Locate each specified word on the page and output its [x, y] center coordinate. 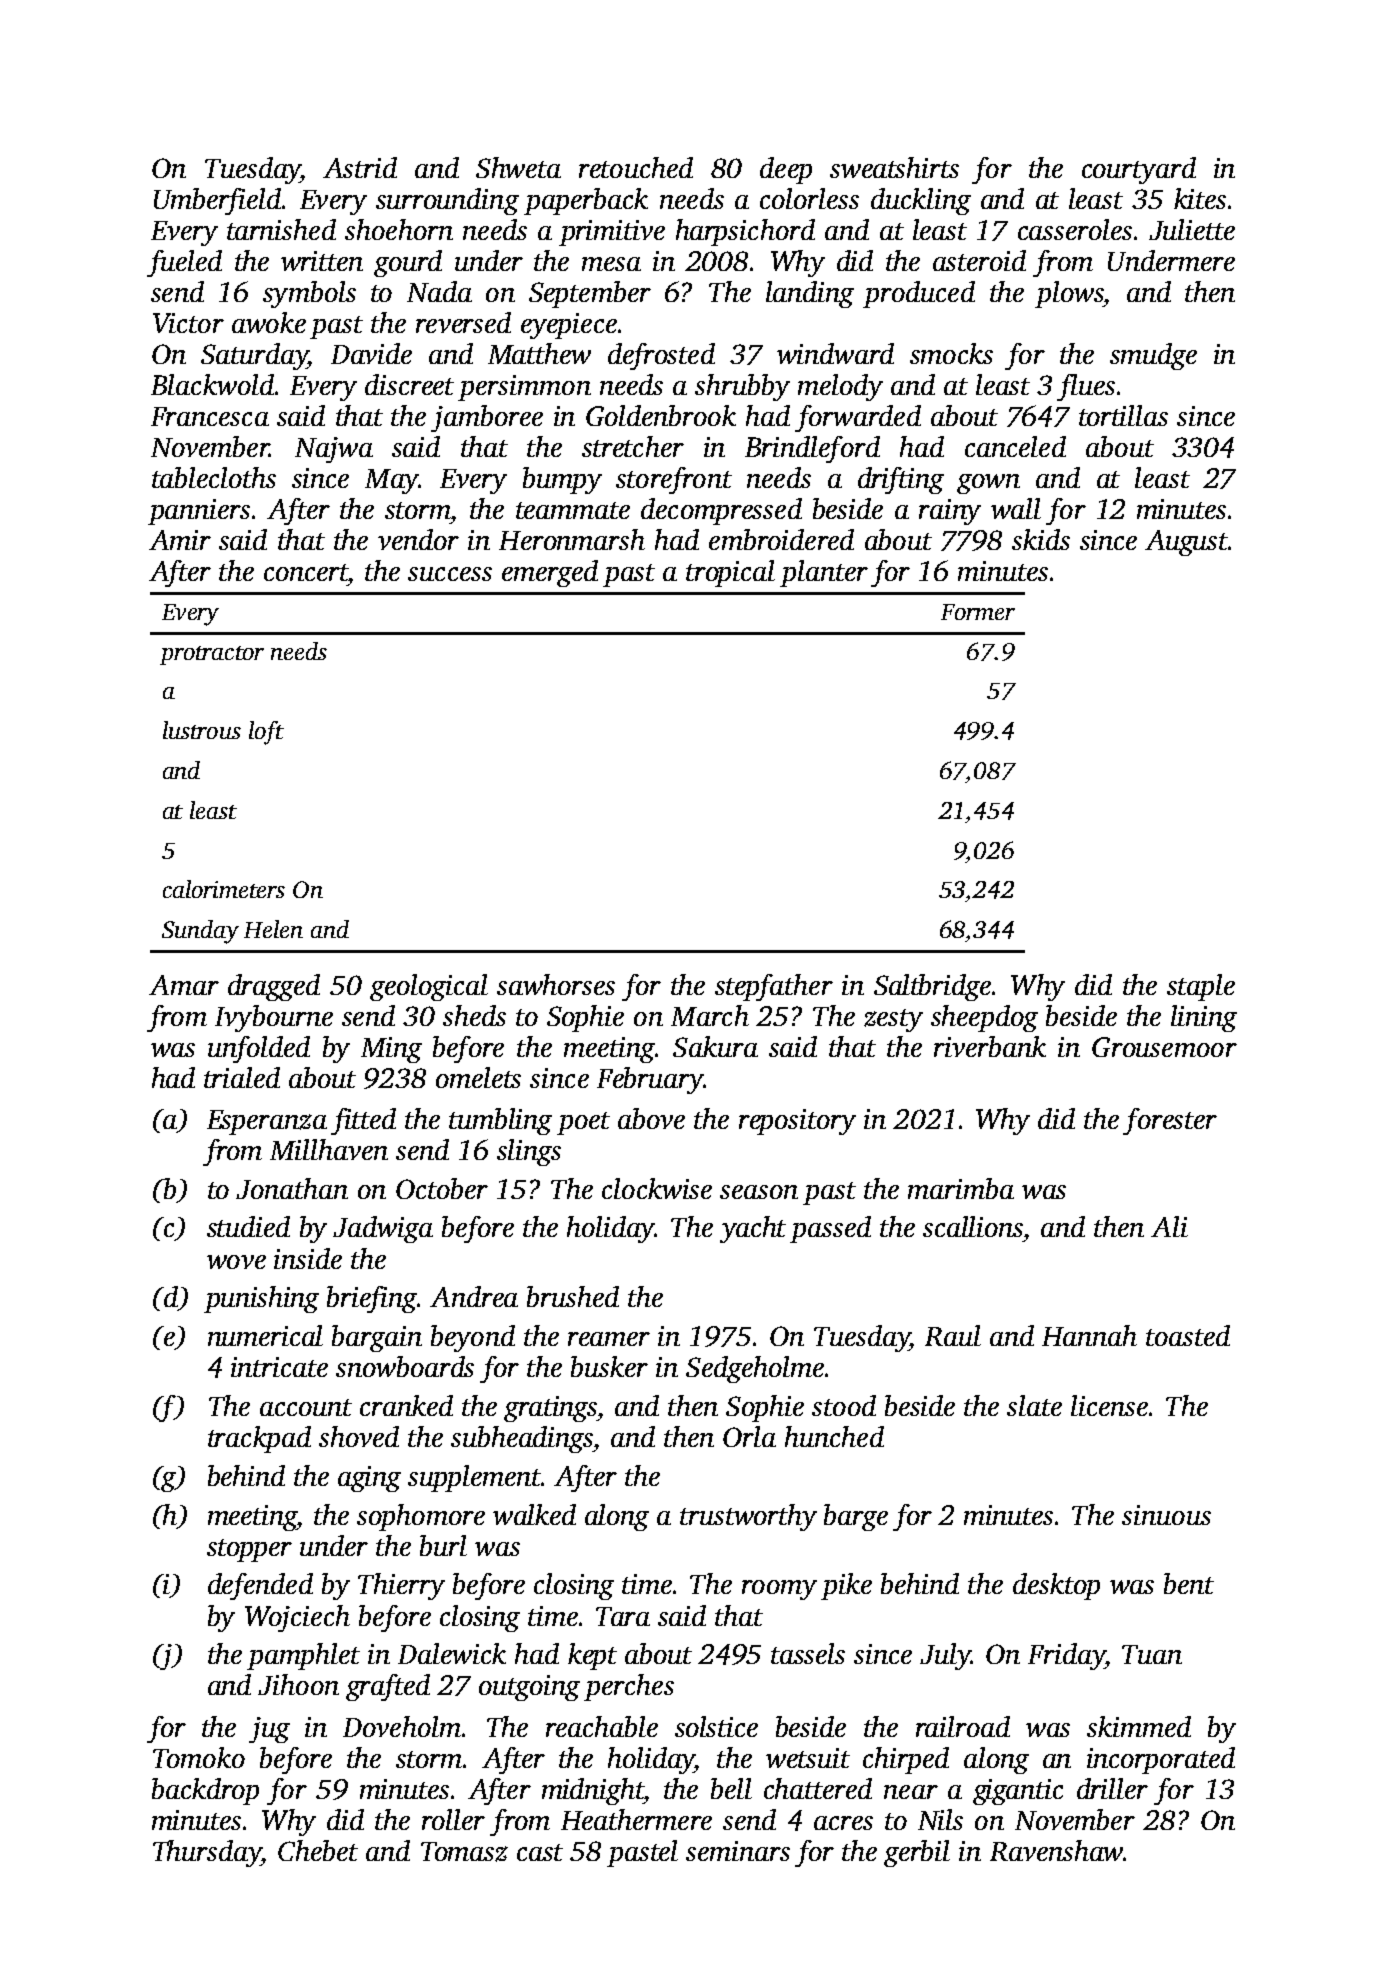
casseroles [1075, 229]
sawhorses [556, 984]
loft [266, 733]
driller [1112, 1788]
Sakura [715, 1046]
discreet [409, 384]
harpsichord [745, 232]
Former [978, 612]
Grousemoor [1164, 1047]
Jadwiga [383, 1229]
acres [843, 1823]
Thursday [207, 1853]
